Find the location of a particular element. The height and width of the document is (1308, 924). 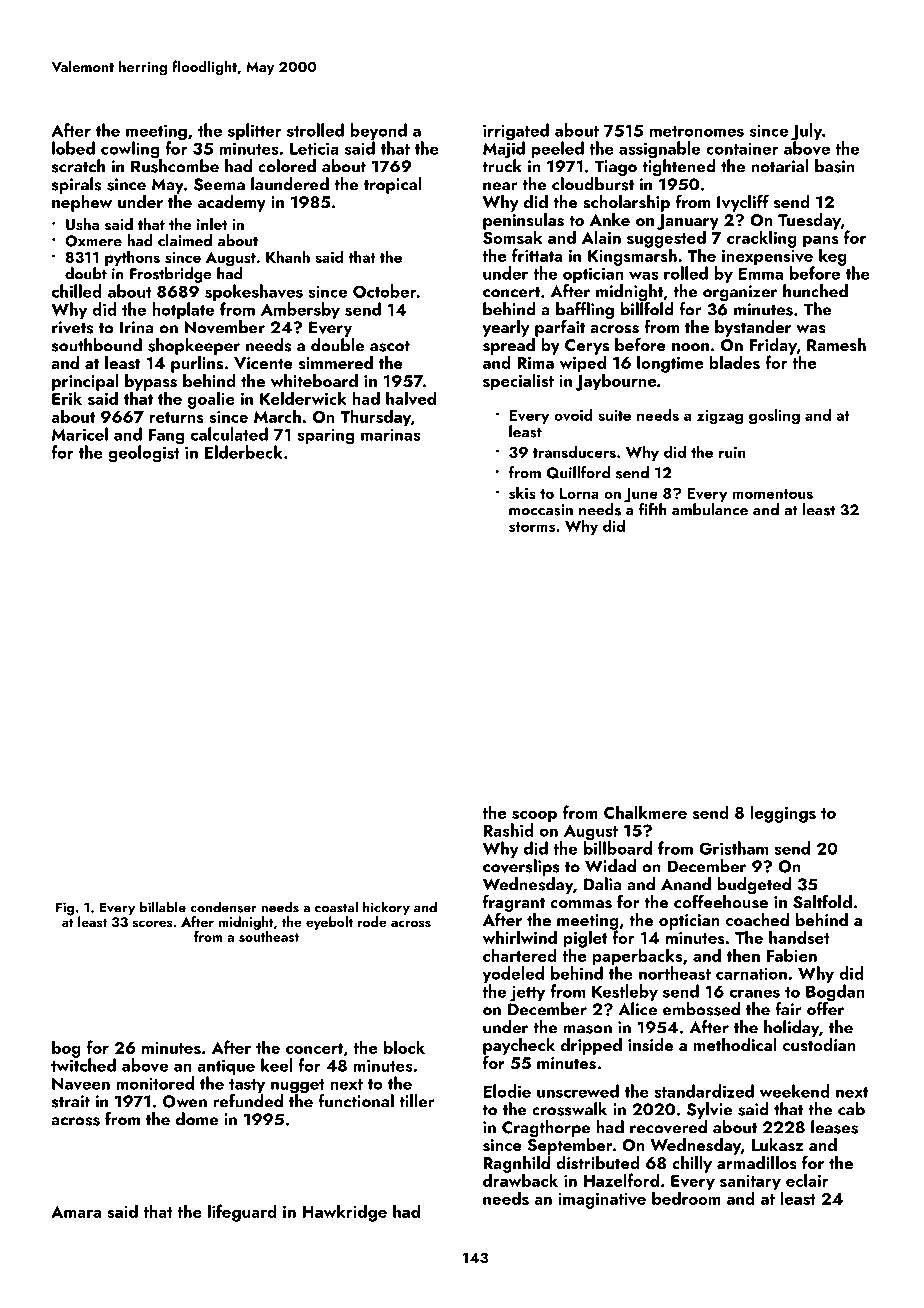

storms is located at coordinates (532, 527).
